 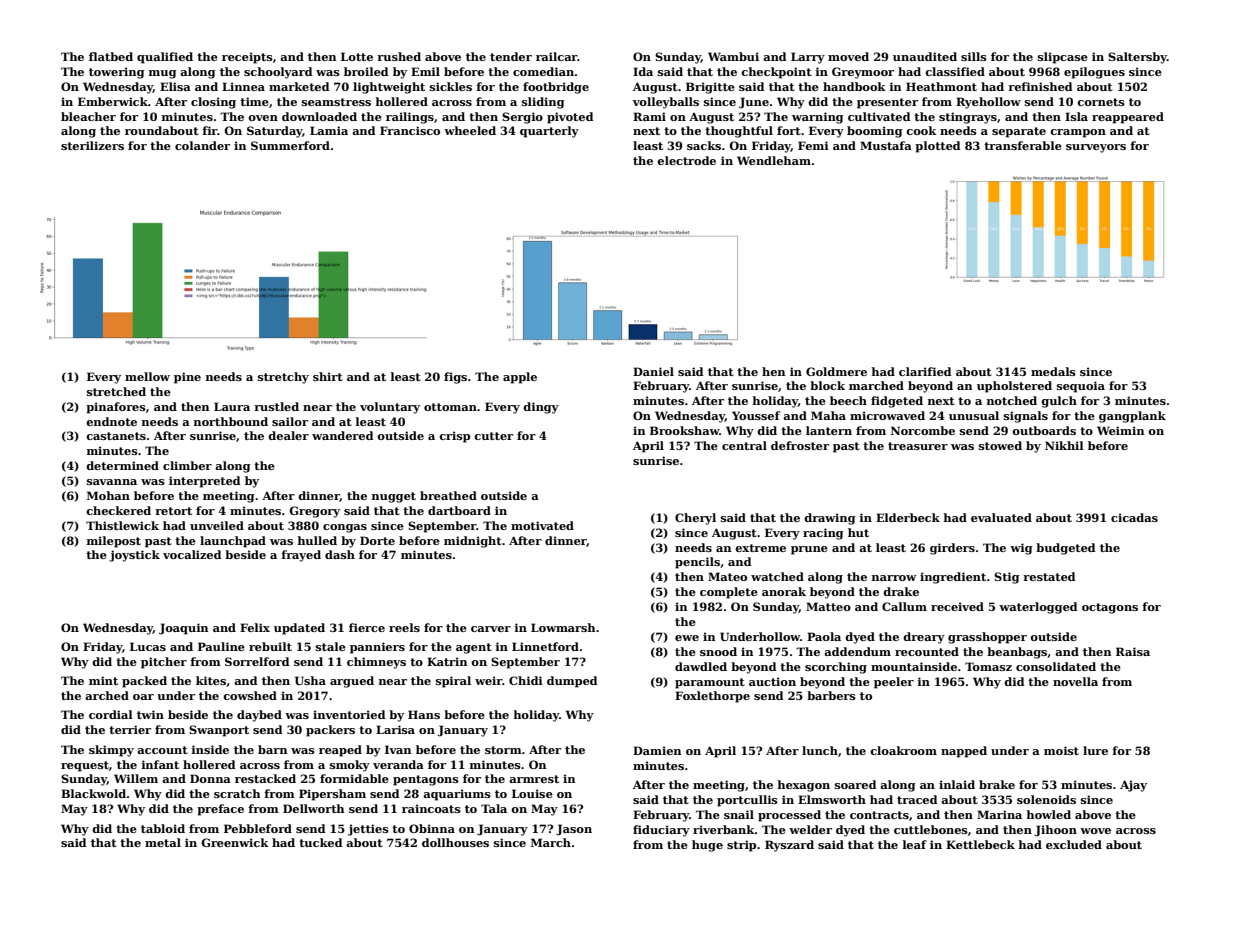 I want to click on towering, so click(x=117, y=73).
